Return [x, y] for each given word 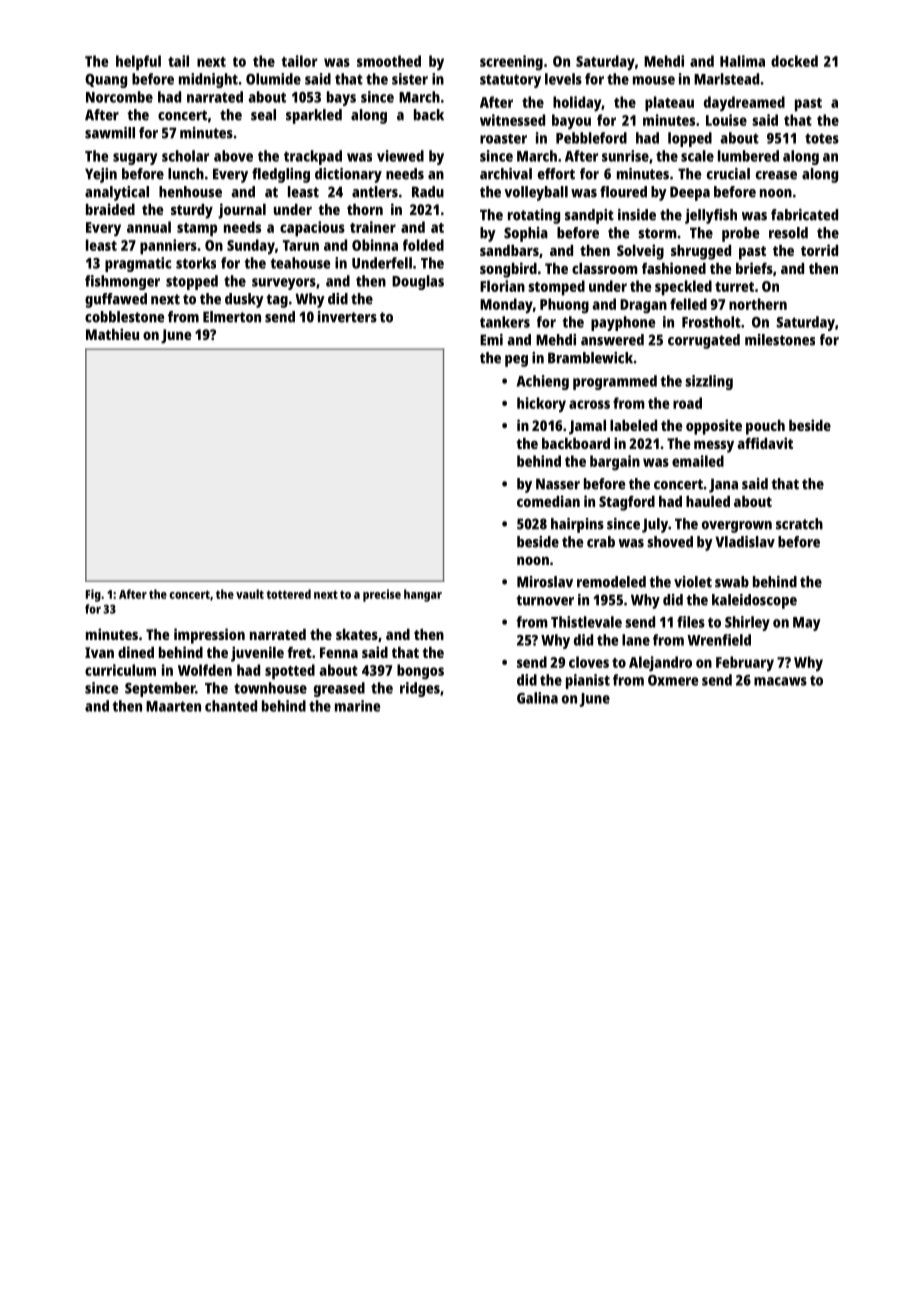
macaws [780, 681]
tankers [505, 322]
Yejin [101, 175]
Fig [93, 595]
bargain [615, 463]
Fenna [339, 652]
